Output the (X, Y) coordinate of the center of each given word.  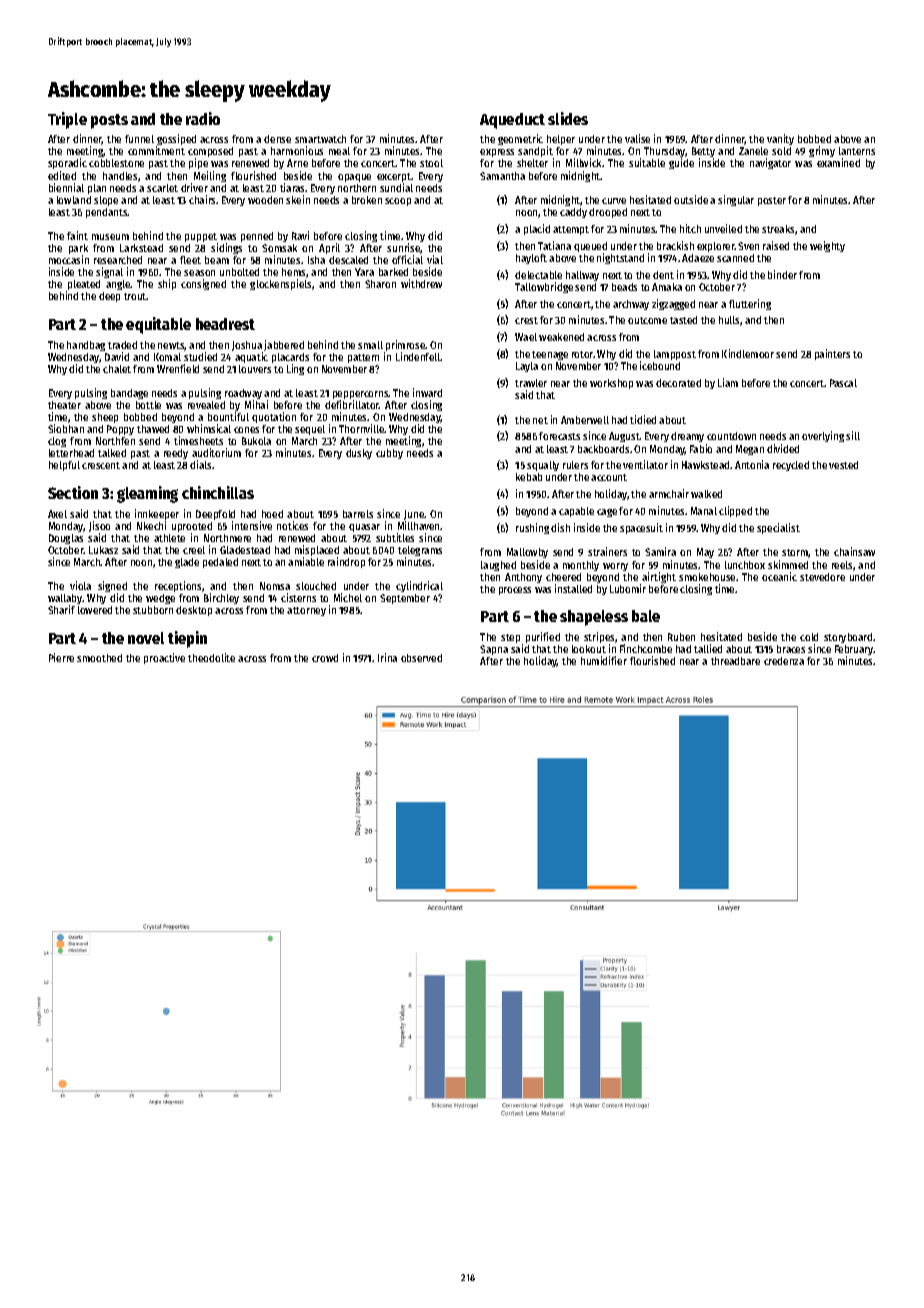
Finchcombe (646, 648)
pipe (198, 164)
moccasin (69, 259)
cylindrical (419, 586)
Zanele (753, 151)
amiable (306, 561)
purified (543, 637)
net (540, 420)
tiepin (187, 639)
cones (246, 430)
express (497, 153)
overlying (823, 436)
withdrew (421, 283)
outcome (647, 320)
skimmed (788, 564)
